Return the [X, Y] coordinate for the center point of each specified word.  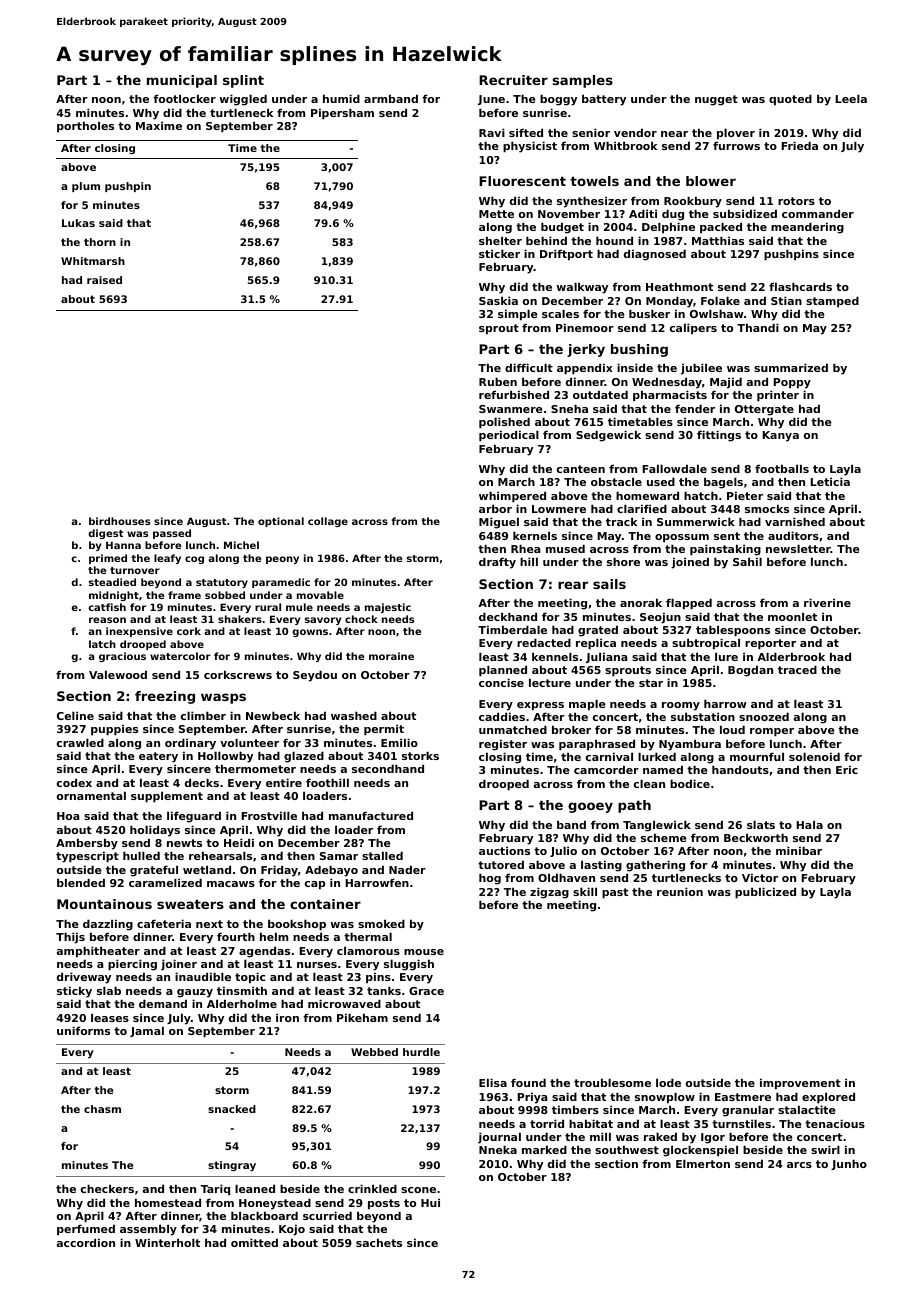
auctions [504, 850]
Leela [851, 98]
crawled [80, 742]
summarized [791, 367]
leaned [255, 1188]
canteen [581, 469]
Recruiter [513, 80]
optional [281, 522]
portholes [85, 127]
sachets [379, 1242]
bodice [690, 783]
